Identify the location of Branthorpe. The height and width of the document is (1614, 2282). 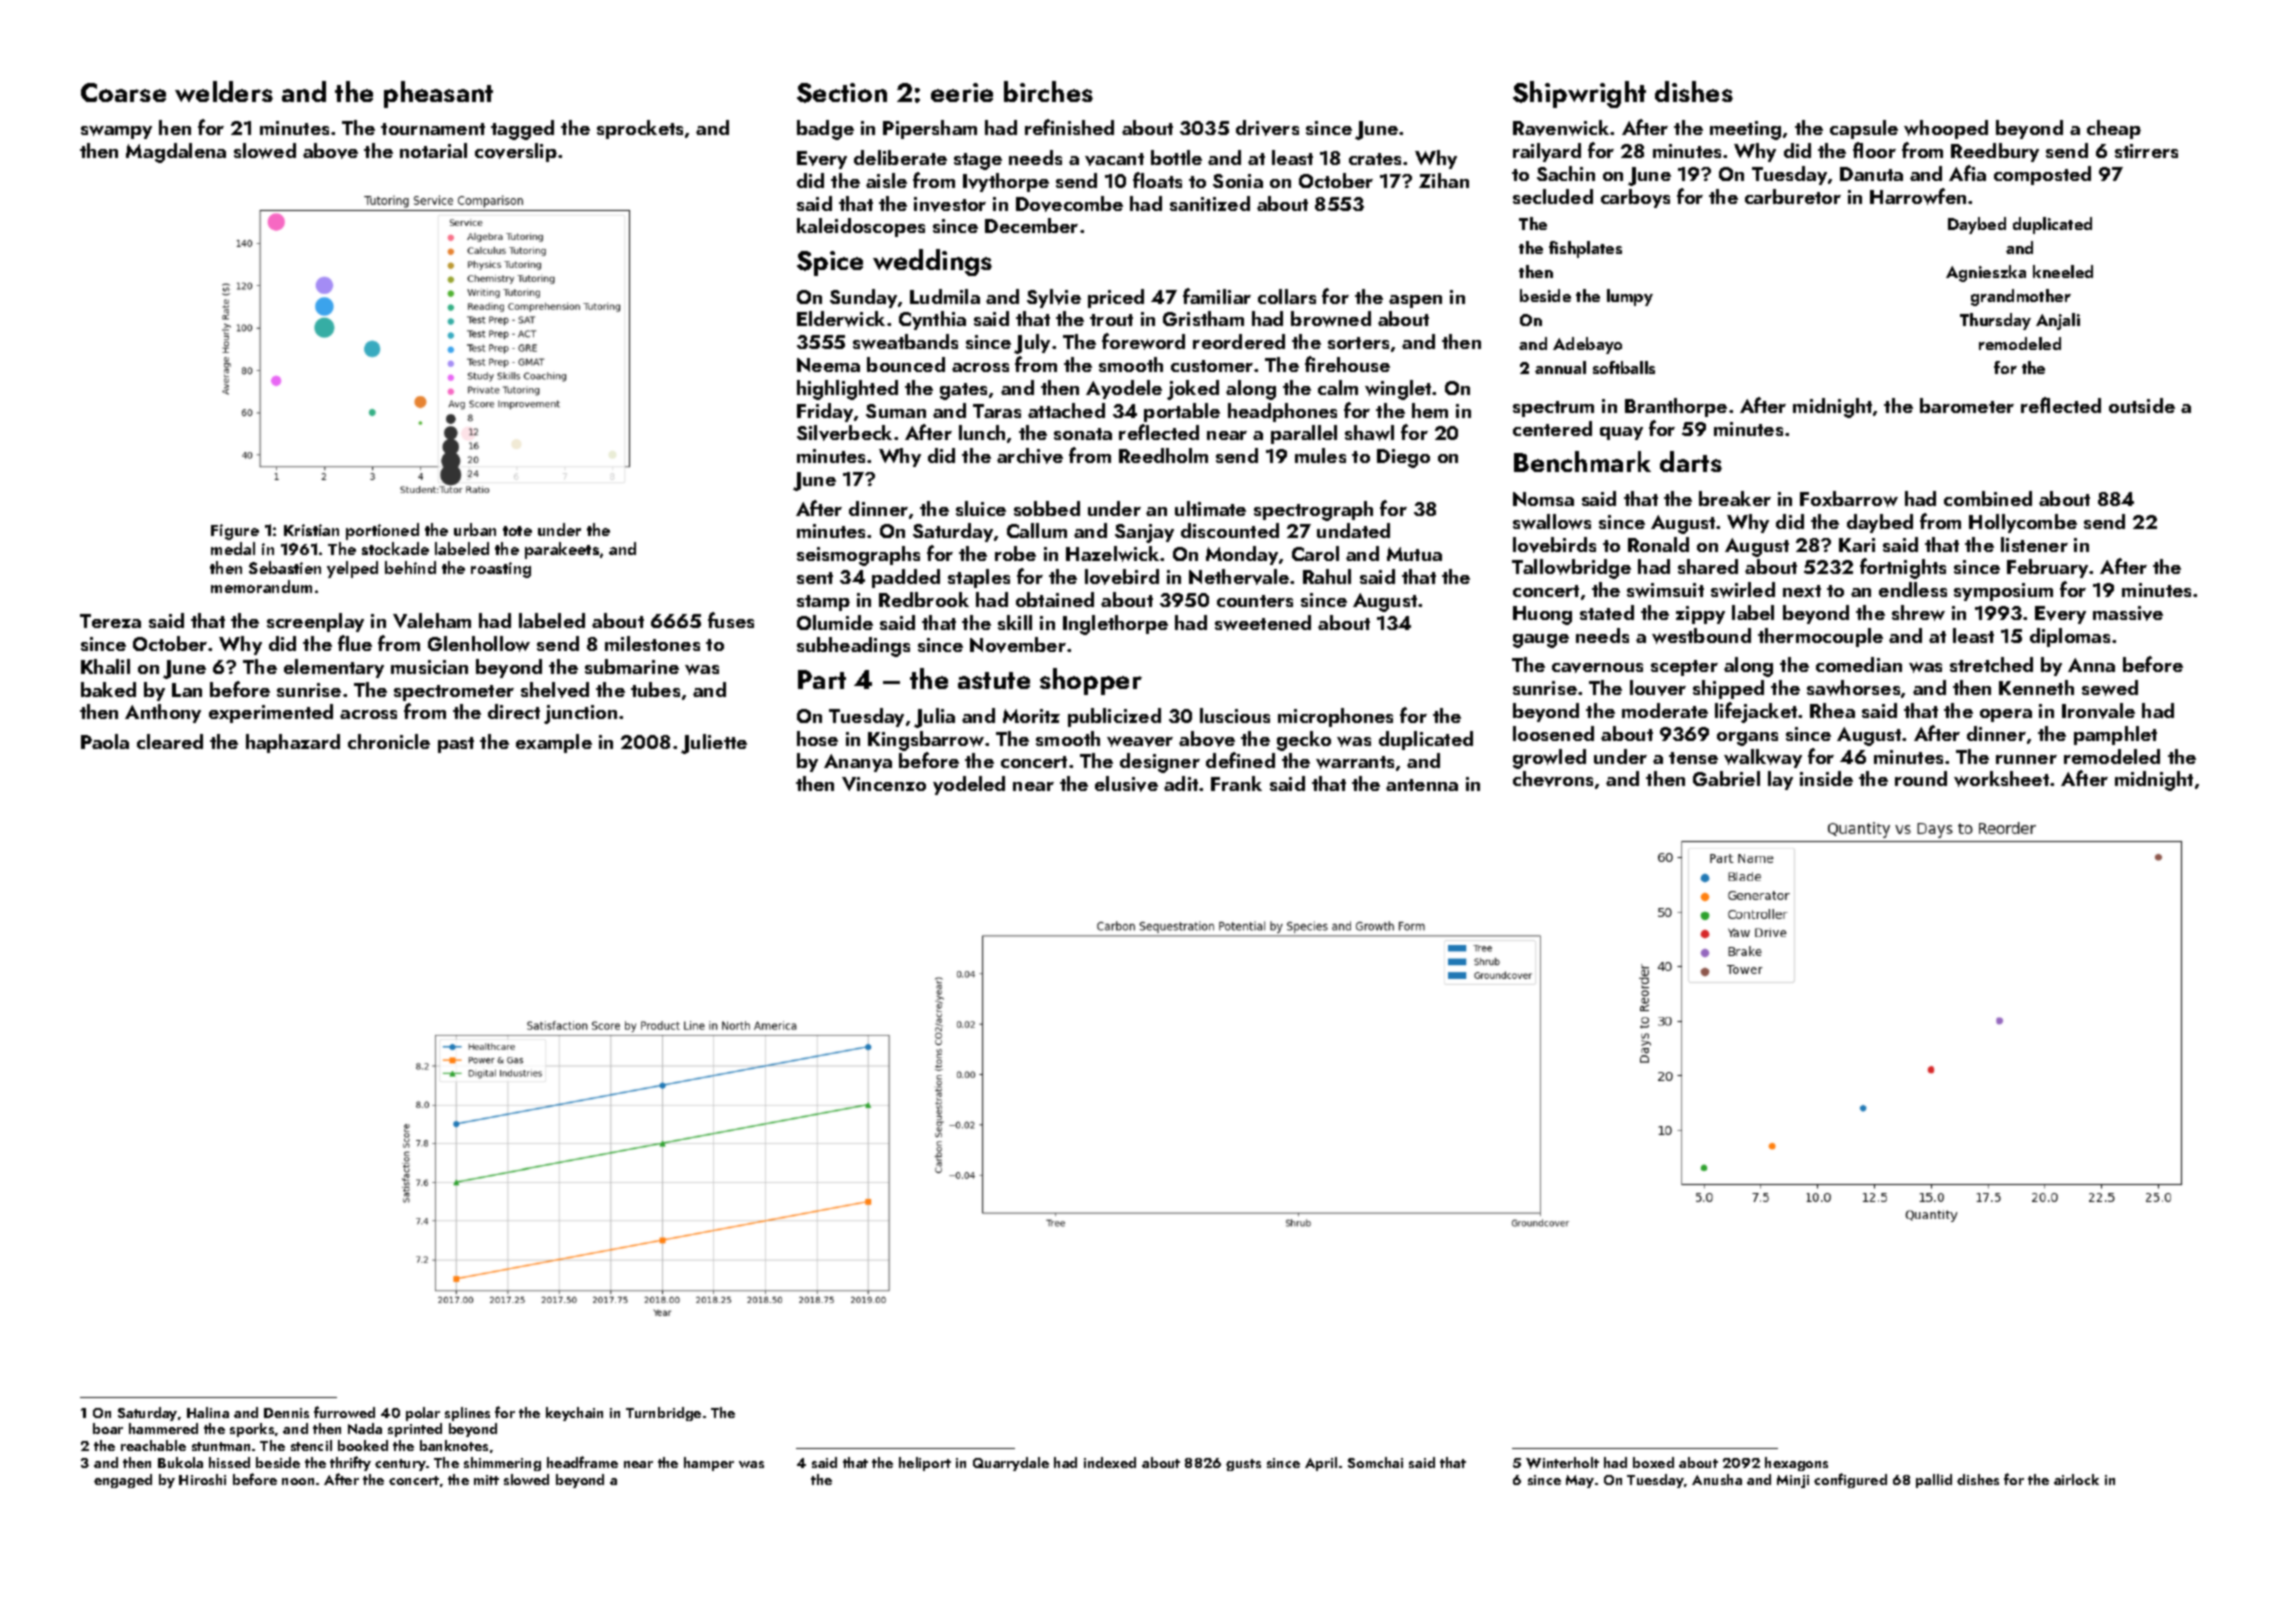
(1676, 407).
